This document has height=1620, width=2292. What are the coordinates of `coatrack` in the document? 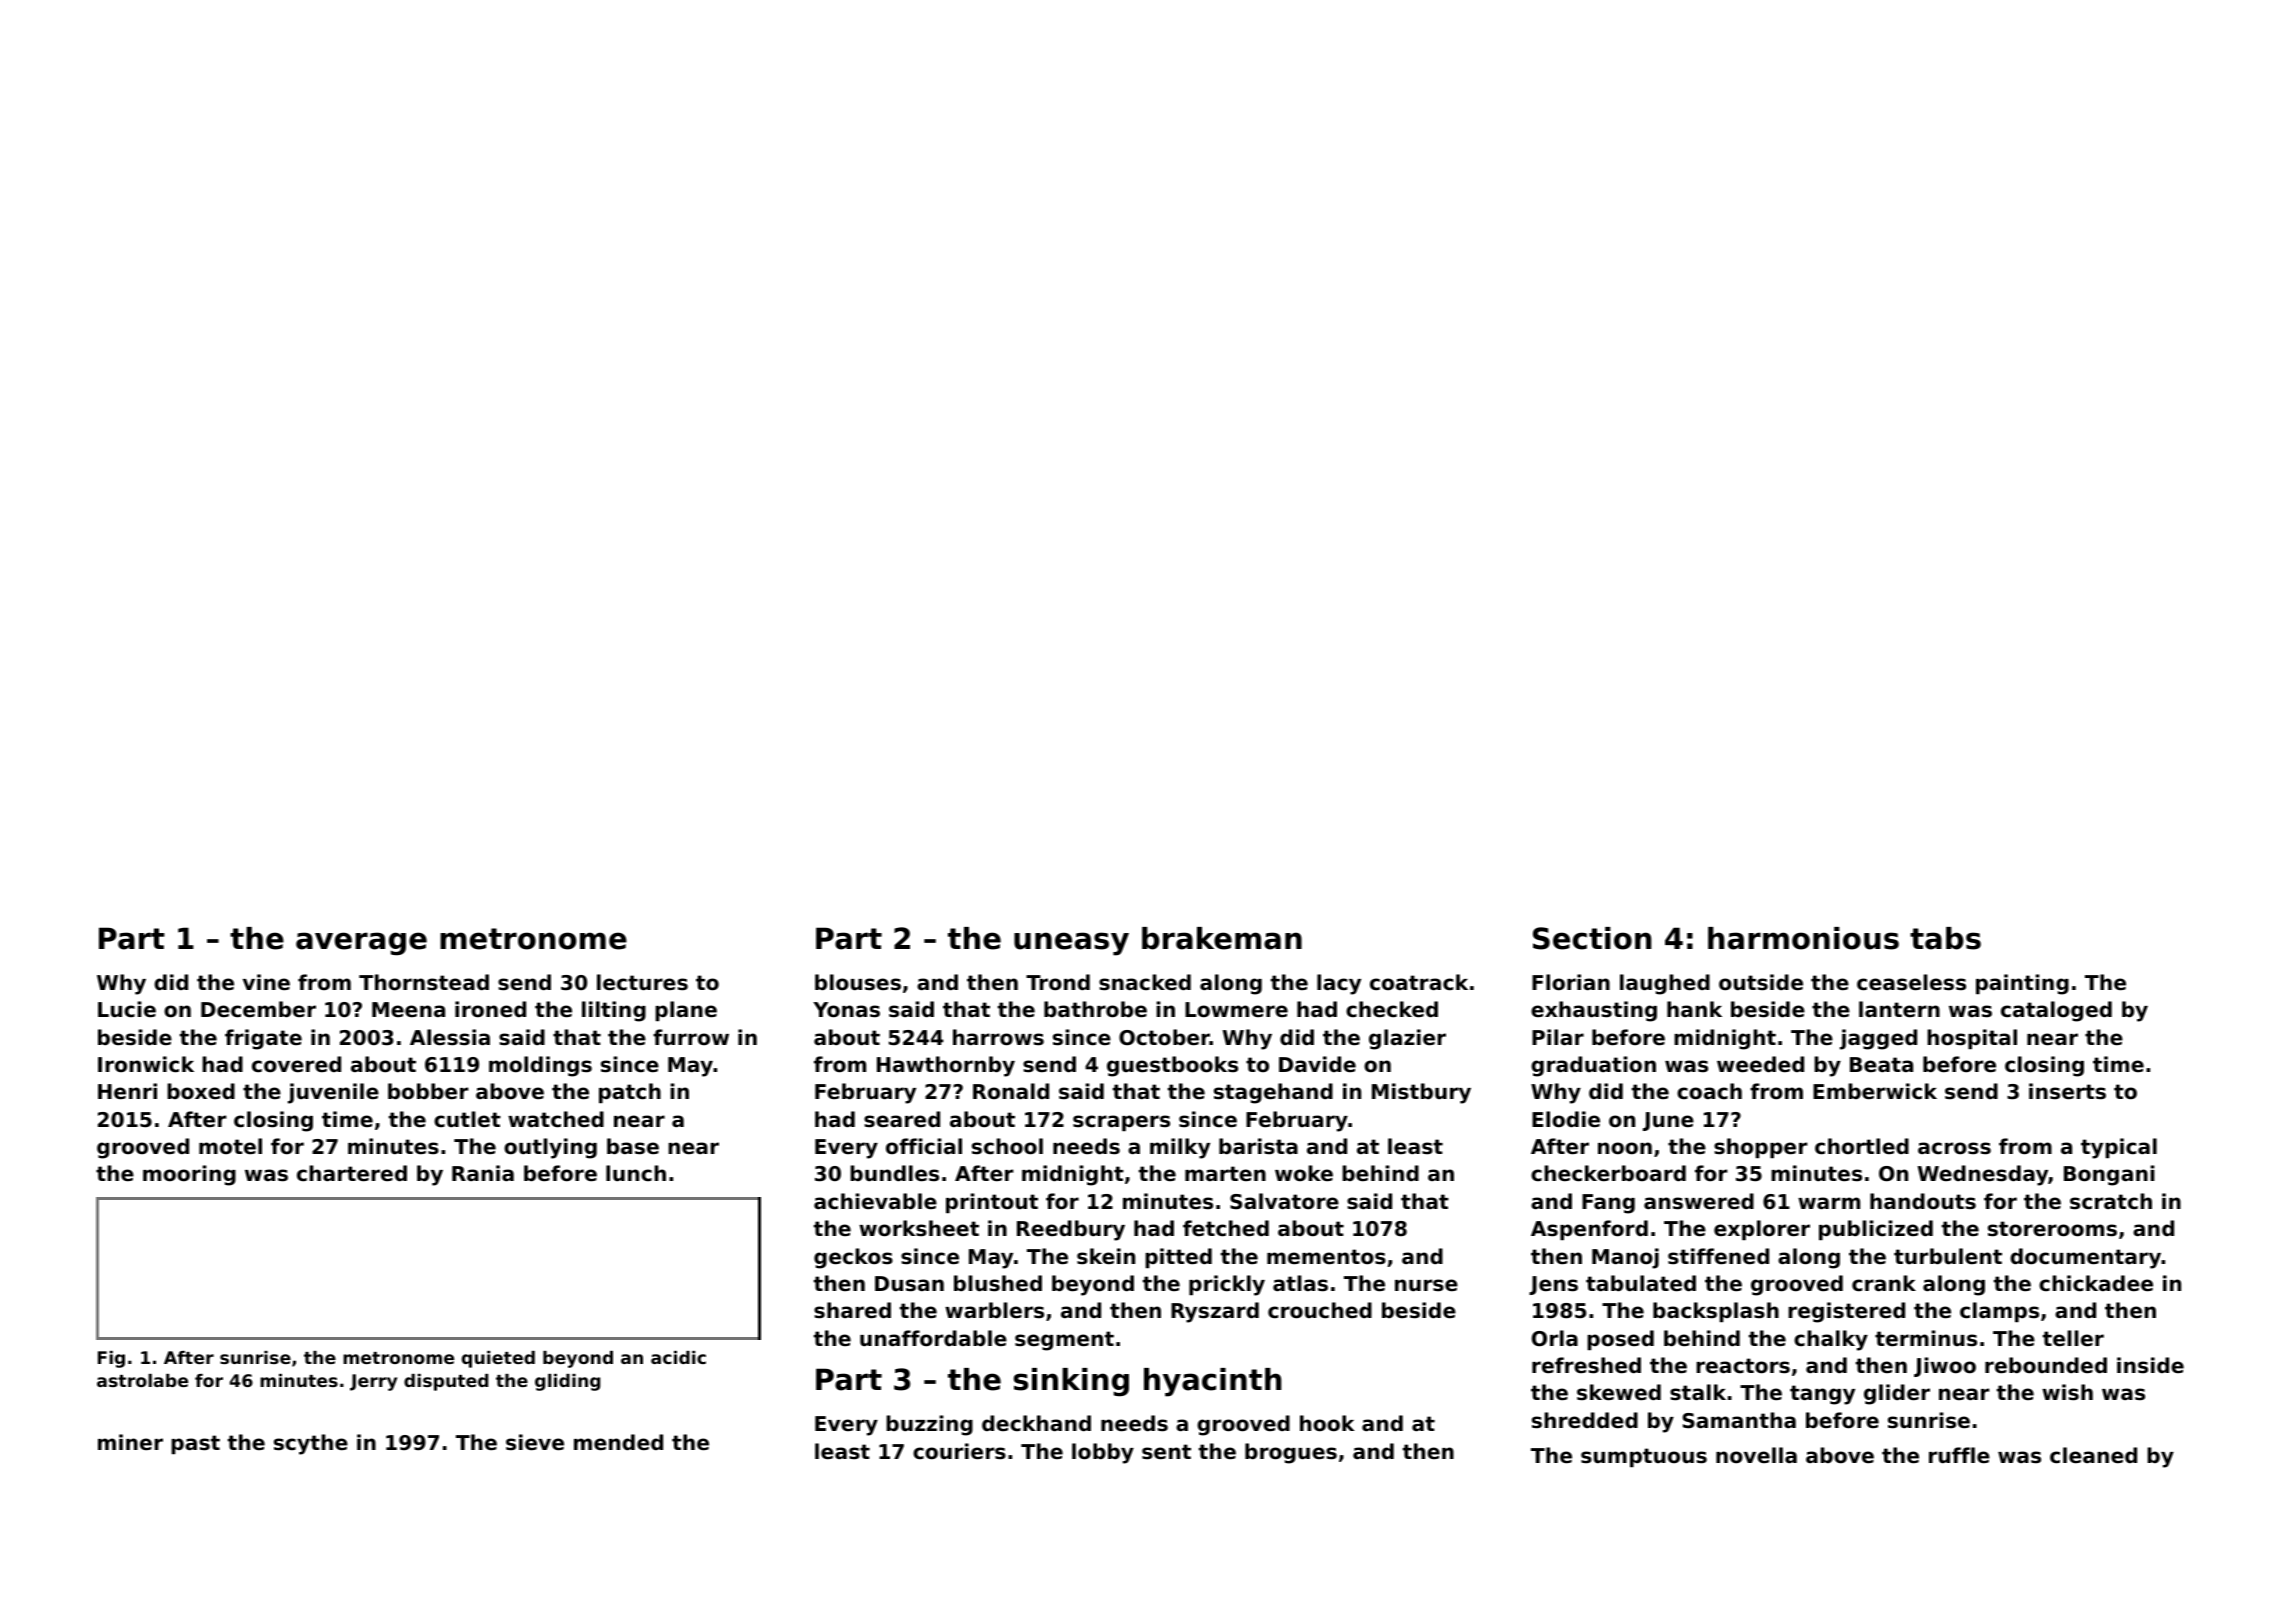 It's located at (1419, 982).
